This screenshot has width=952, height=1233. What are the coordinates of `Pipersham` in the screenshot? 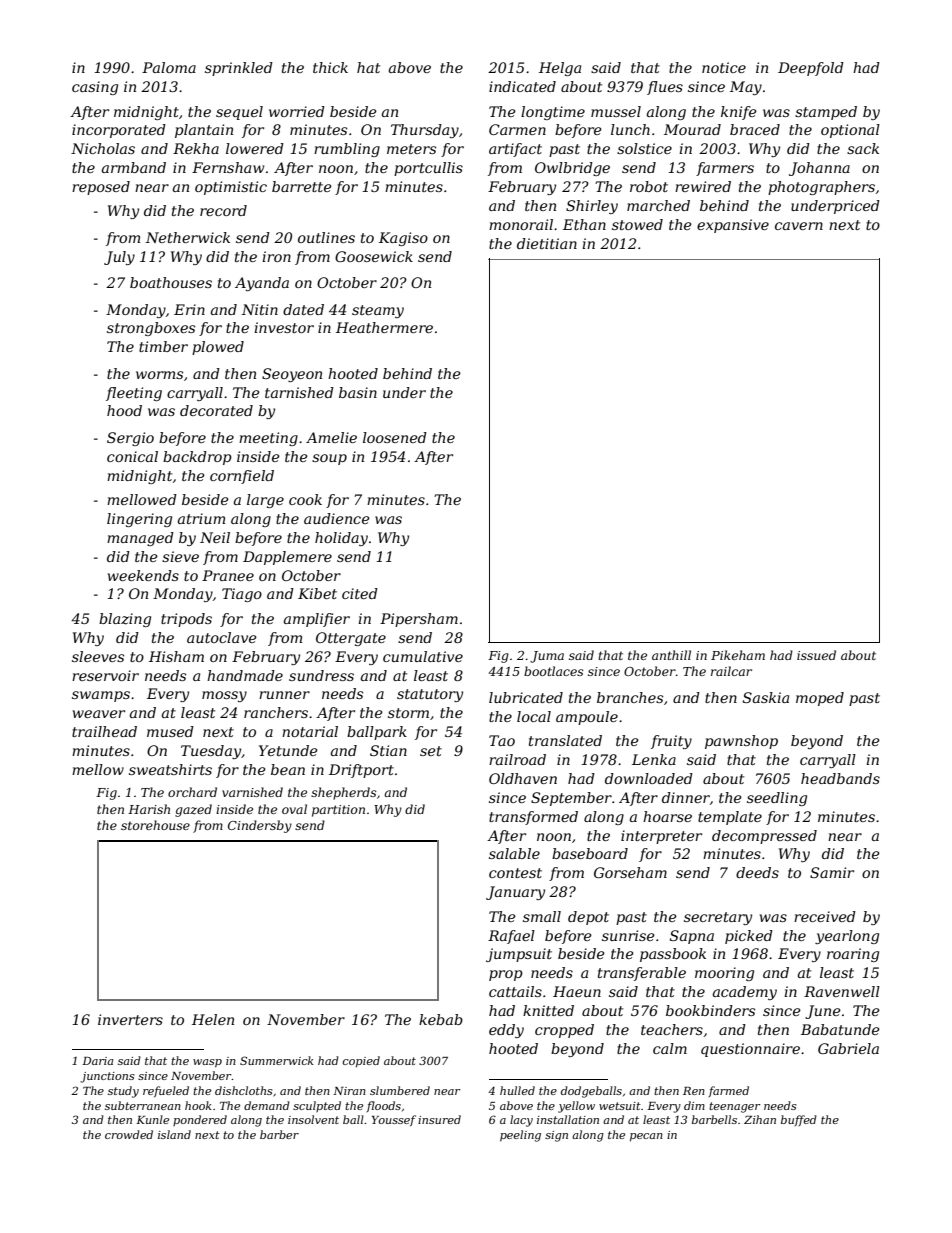 It's located at (419, 620).
